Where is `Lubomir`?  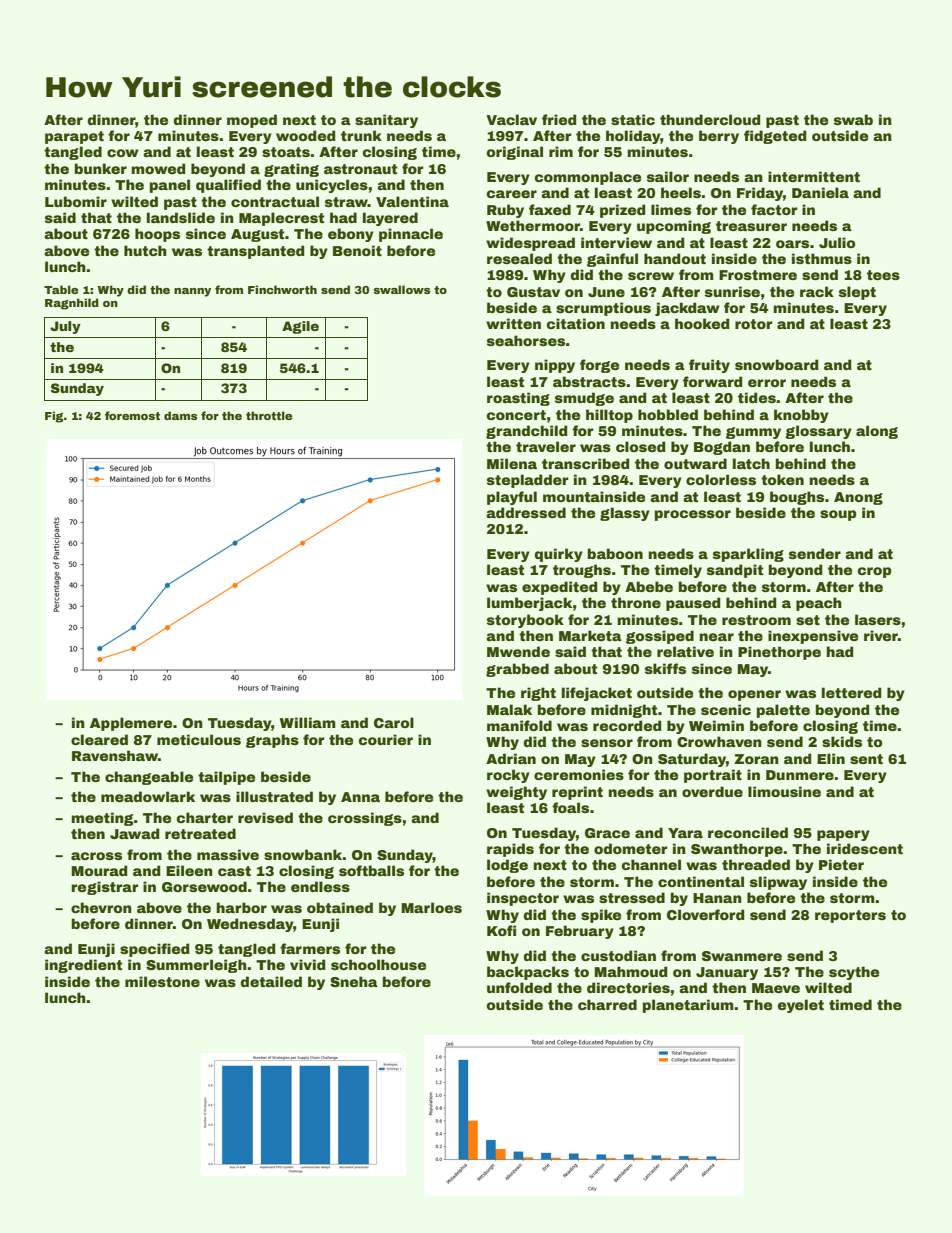
Lubomir is located at coordinates (76, 201).
